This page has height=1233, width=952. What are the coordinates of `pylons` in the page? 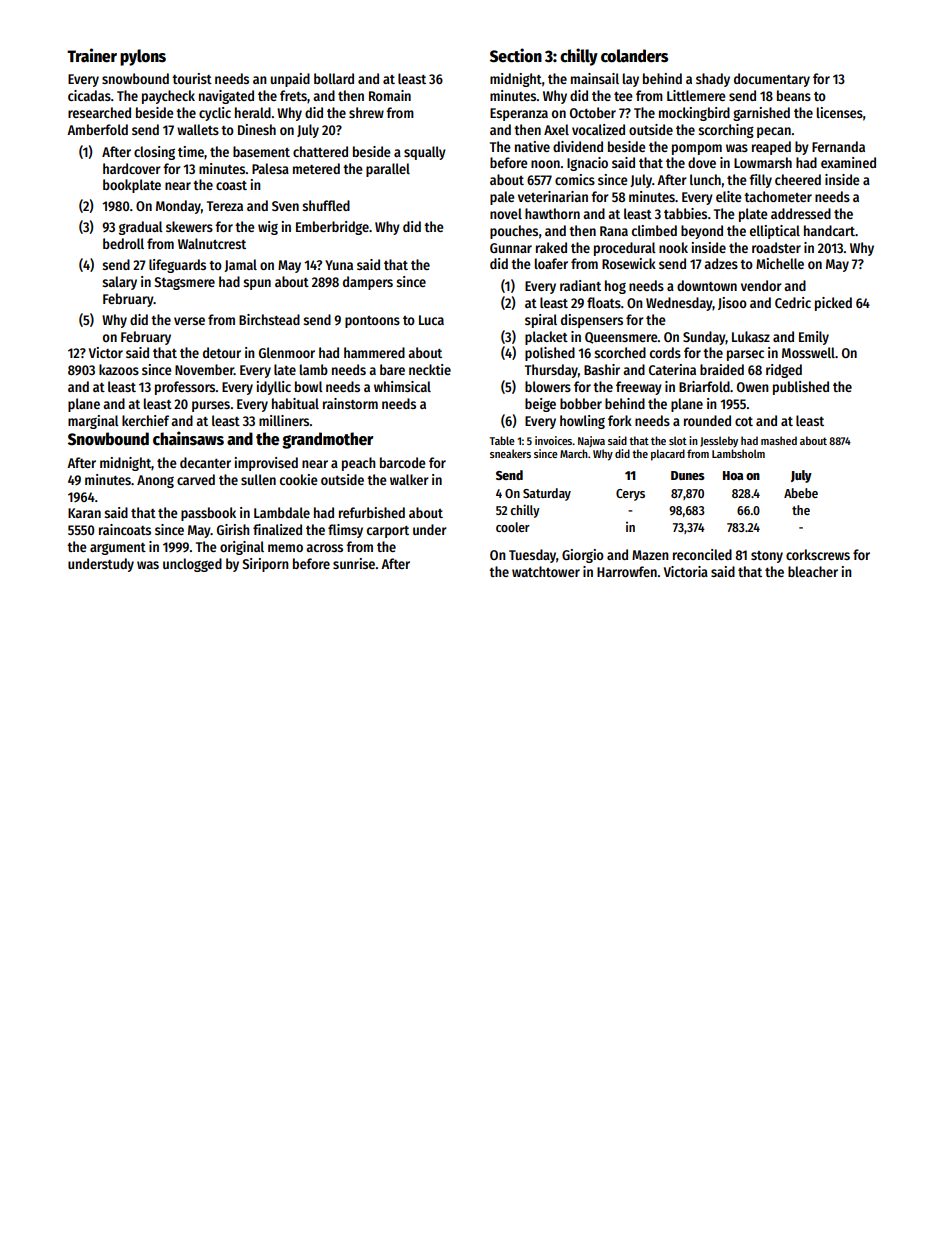 It's located at (143, 57).
